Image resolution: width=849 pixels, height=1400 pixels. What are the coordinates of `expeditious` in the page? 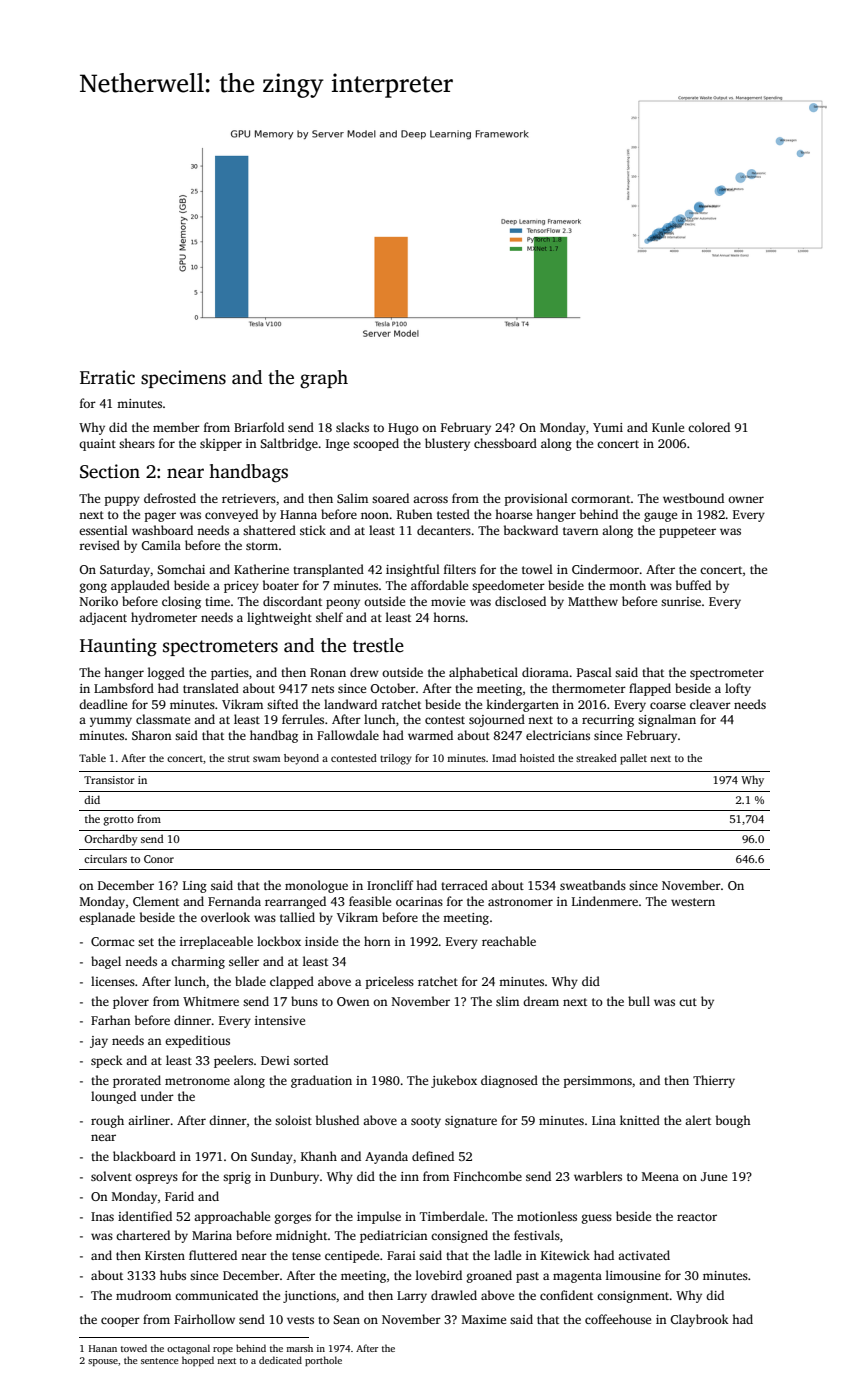 It's located at (197, 1041).
